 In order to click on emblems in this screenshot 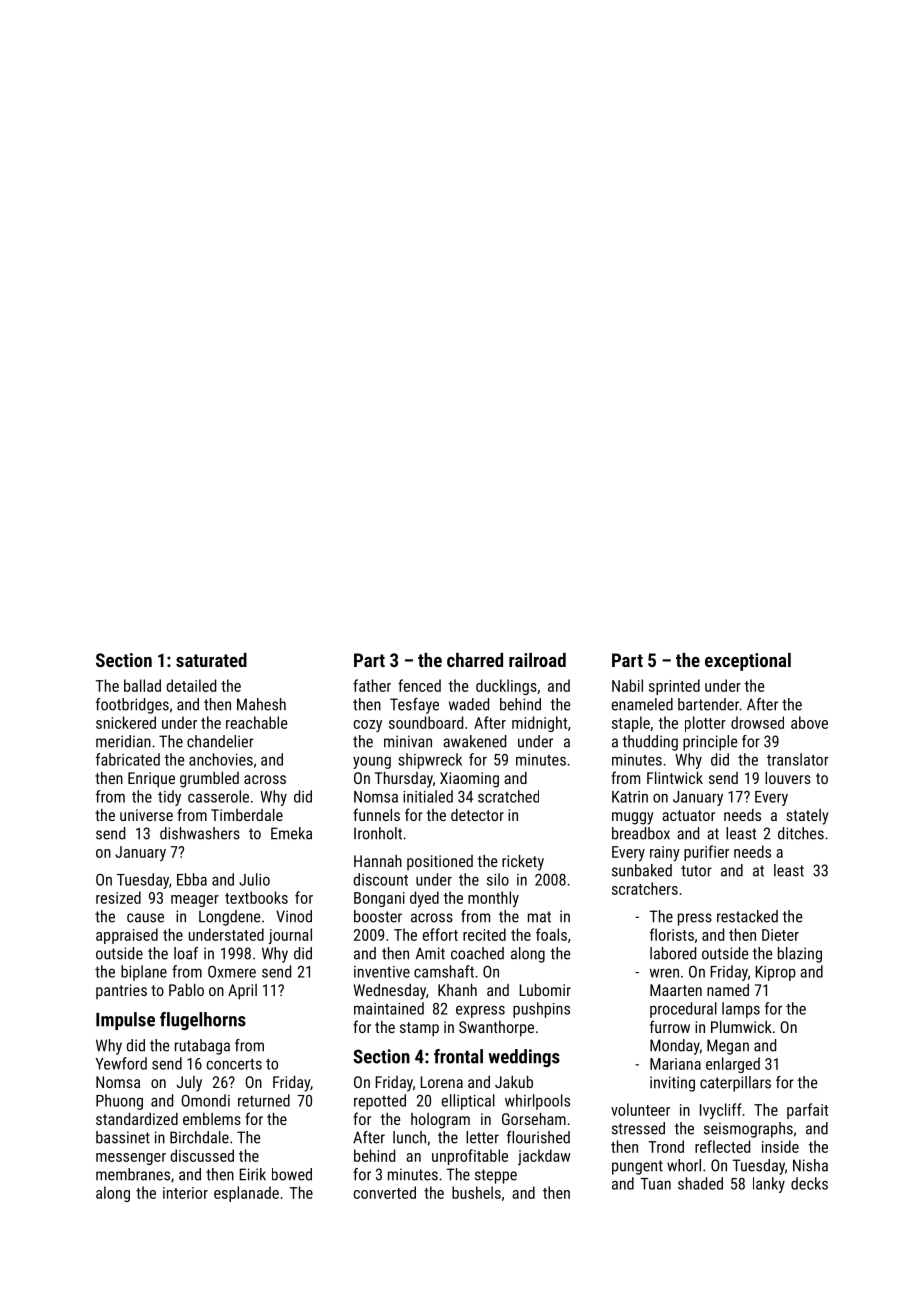, I will do `click(212, 1119)`.
